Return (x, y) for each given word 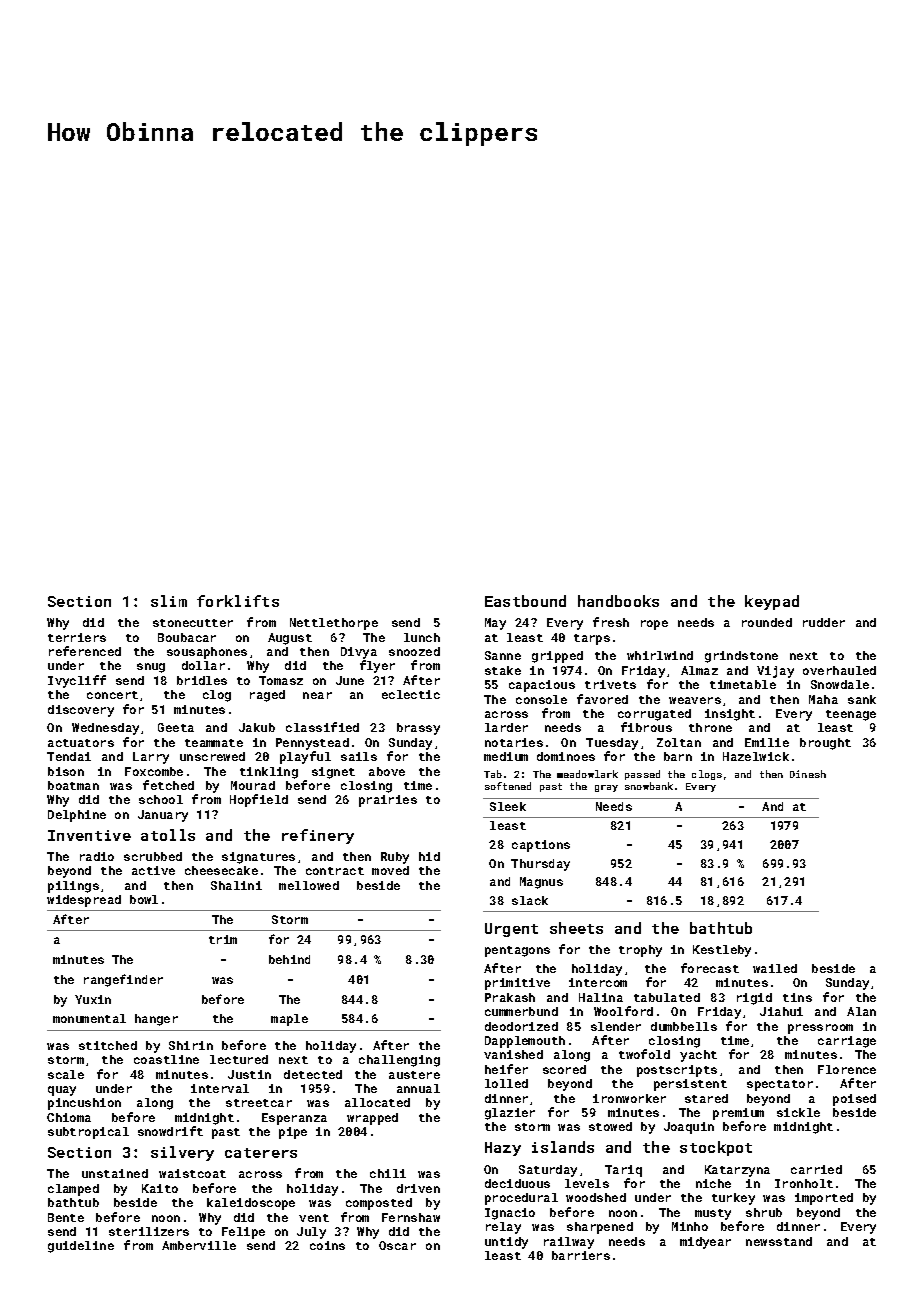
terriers (77, 637)
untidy (506, 1243)
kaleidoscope (251, 1204)
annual (418, 1088)
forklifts (238, 601)
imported (824, 1199)
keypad (772, 602)
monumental (89, 1018)
